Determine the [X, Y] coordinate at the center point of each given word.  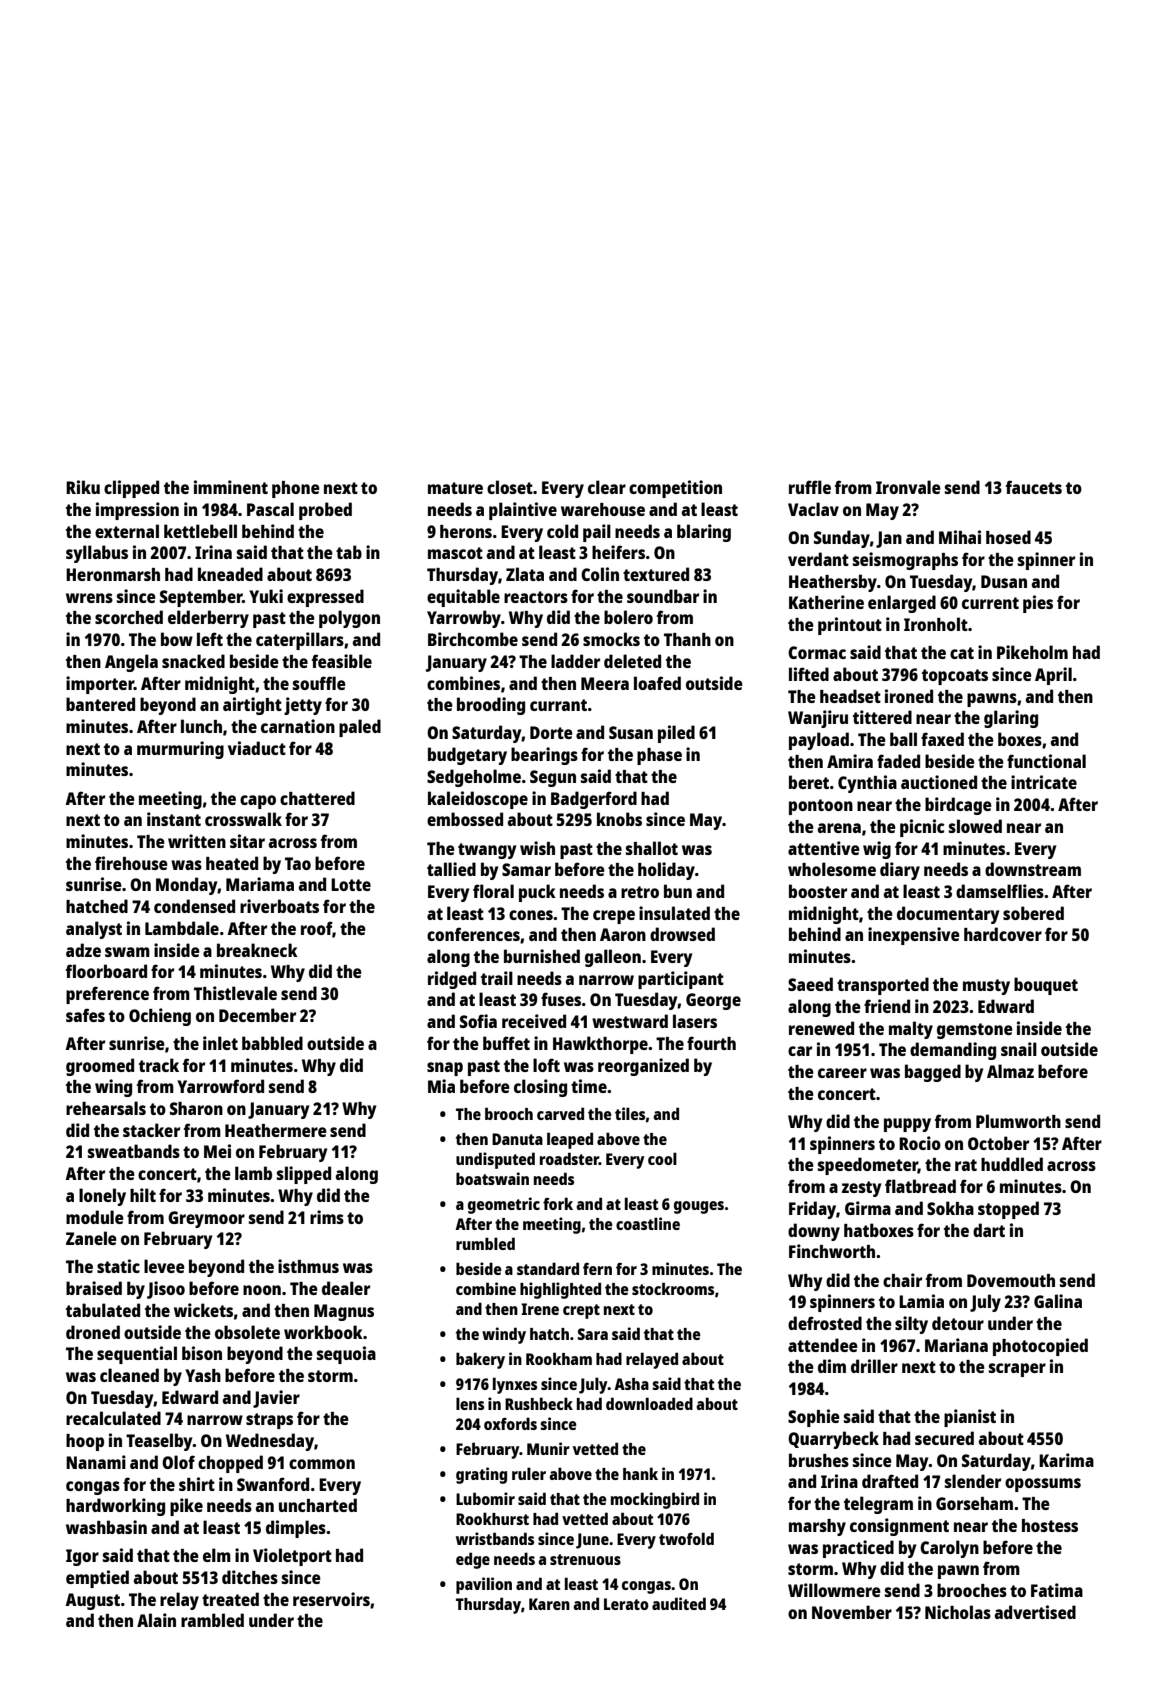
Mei [217, 1151]
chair [902, 1280]
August [92, 1601]
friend [887, 1006]
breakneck [257, 950]
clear [607, 487]
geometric [504, 1205]
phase [659, 756]
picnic [922, 828]
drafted [890, 1481]
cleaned [129, 1375]
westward [630, 1021]
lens [470, 1403]
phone [296, 489]
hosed [1008, 537]
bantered [100, 704]
